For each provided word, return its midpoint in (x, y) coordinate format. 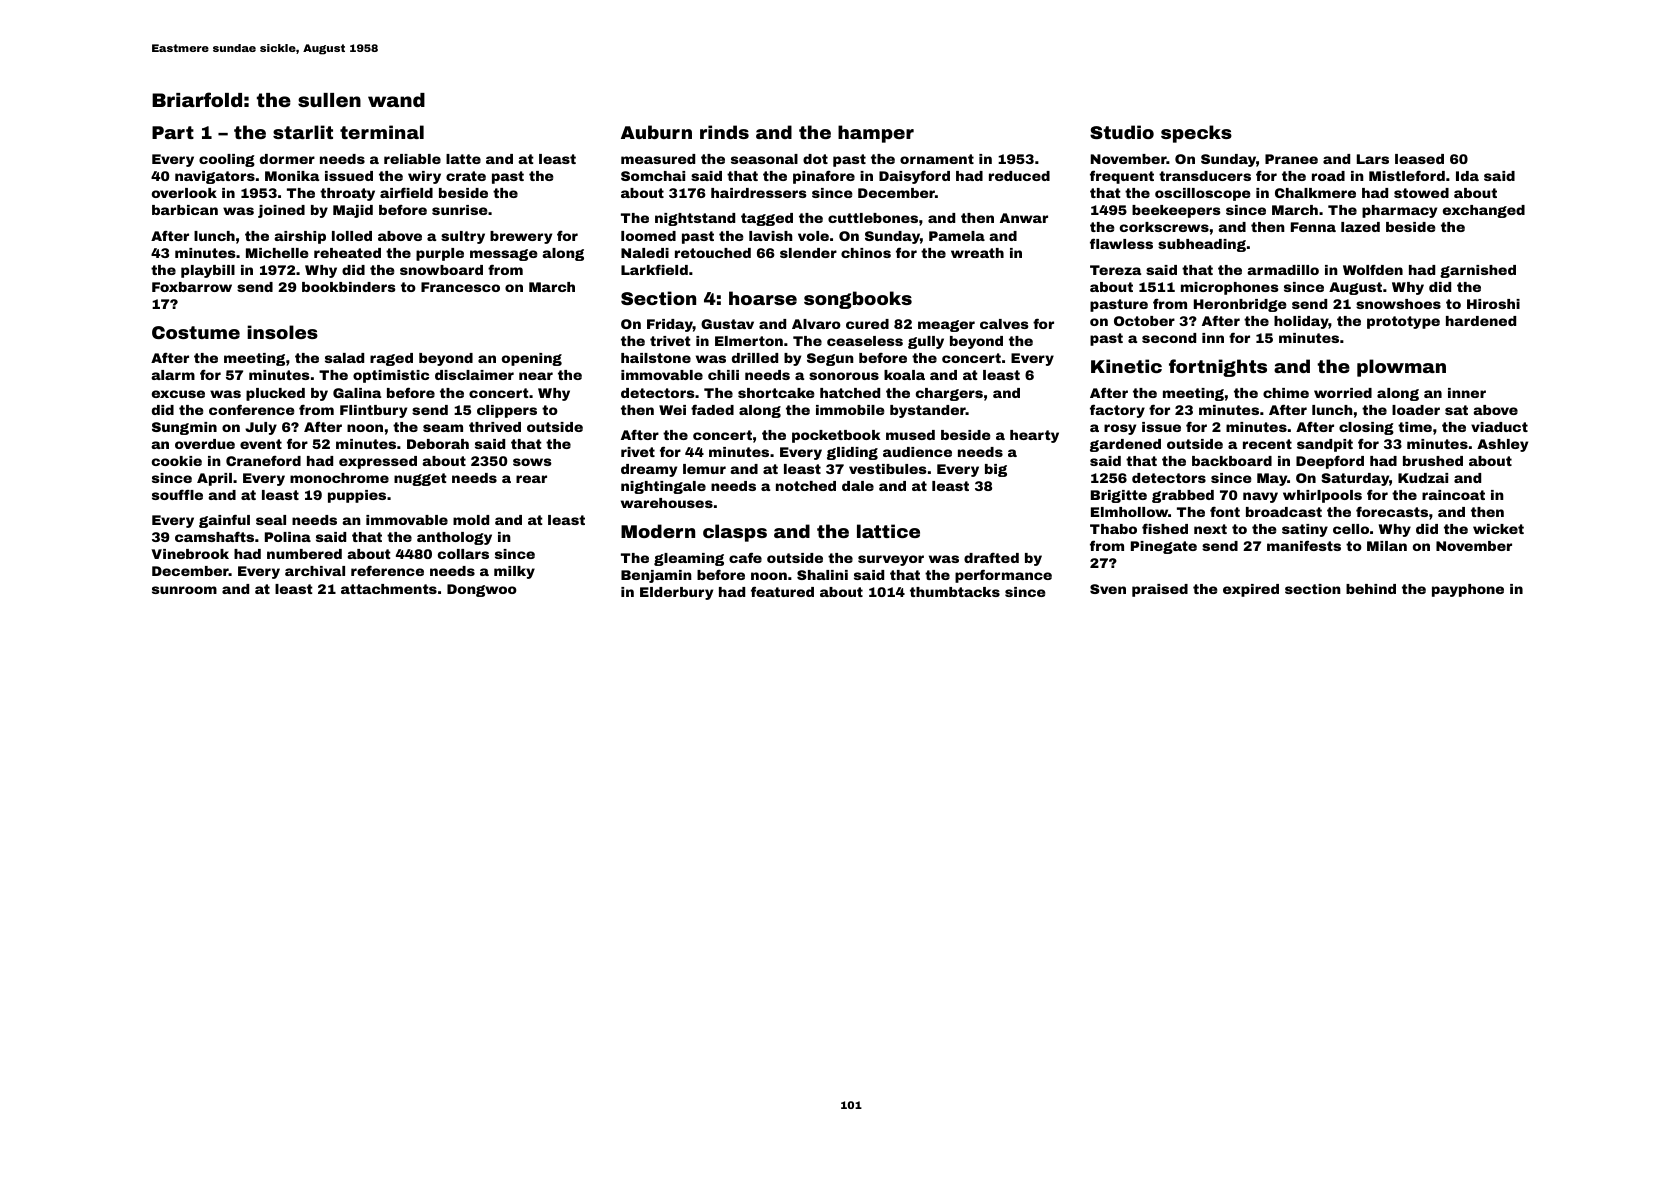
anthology (454, 538)
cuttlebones (873, 218)
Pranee (1291, 159)
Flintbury (373, 411)
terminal (382, 132)
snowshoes (1398, 304)
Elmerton (749, 341)
